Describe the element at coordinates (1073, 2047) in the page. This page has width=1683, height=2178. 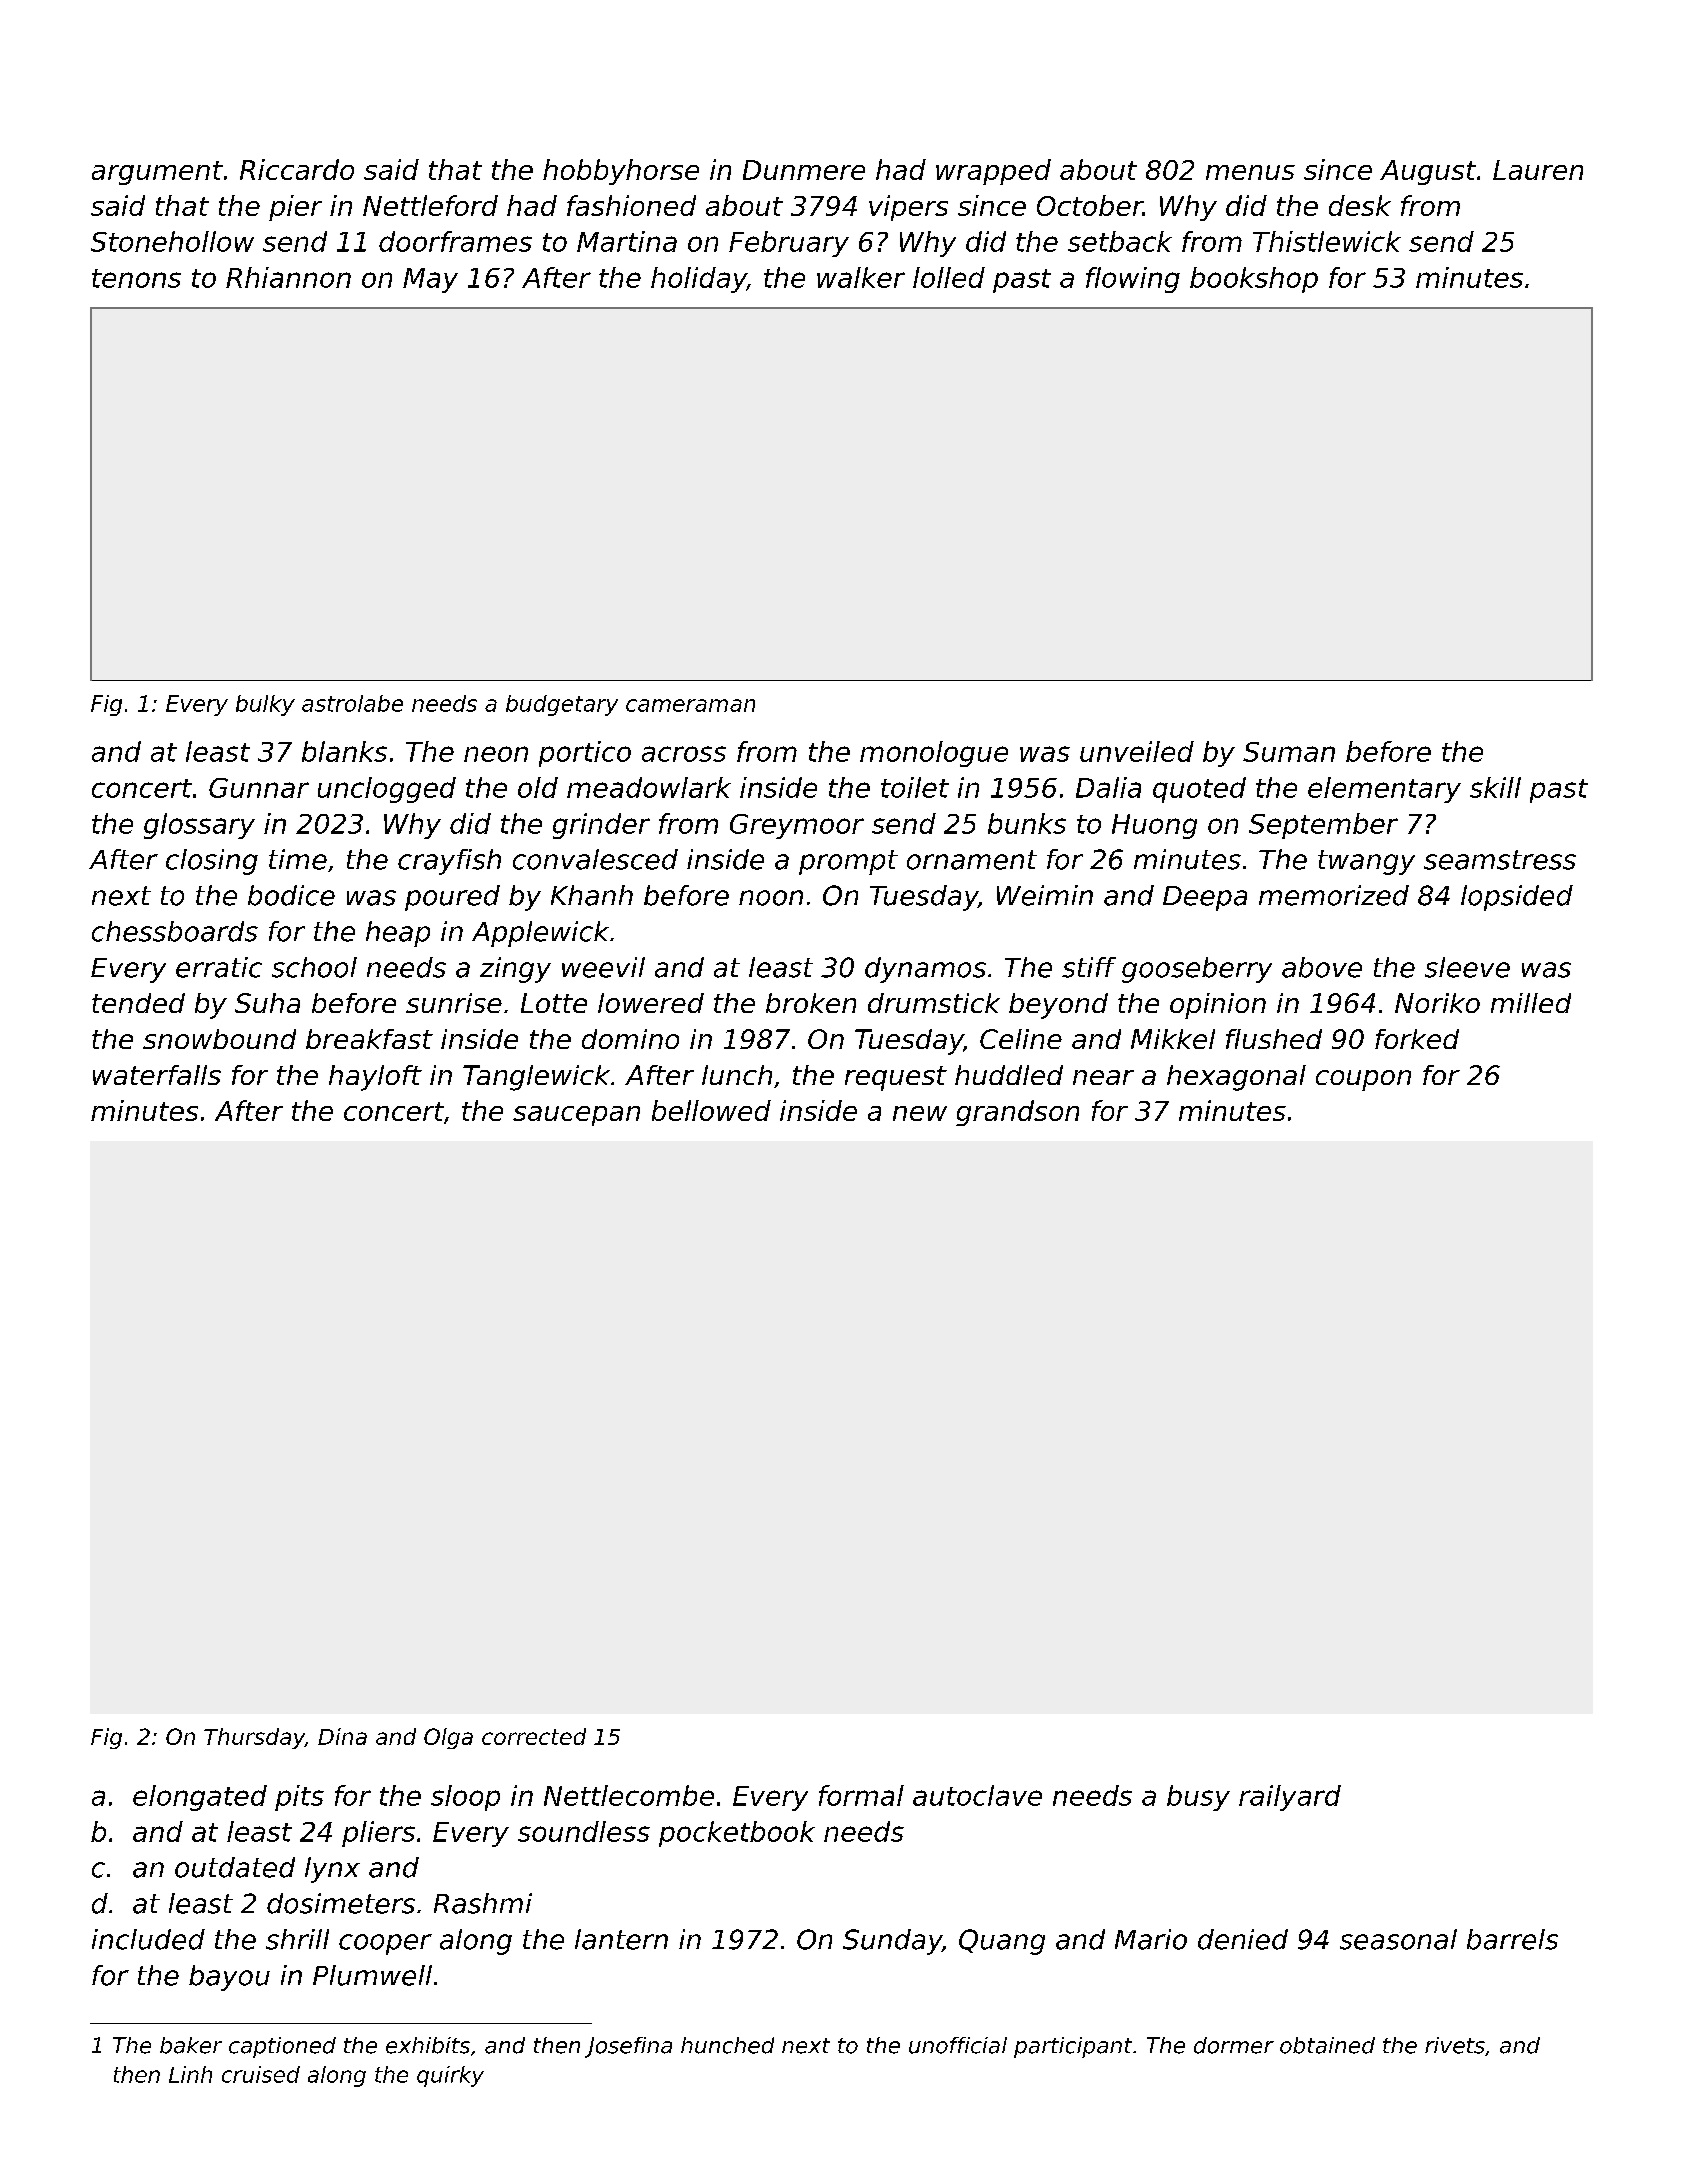
I see `participant` at that location.
